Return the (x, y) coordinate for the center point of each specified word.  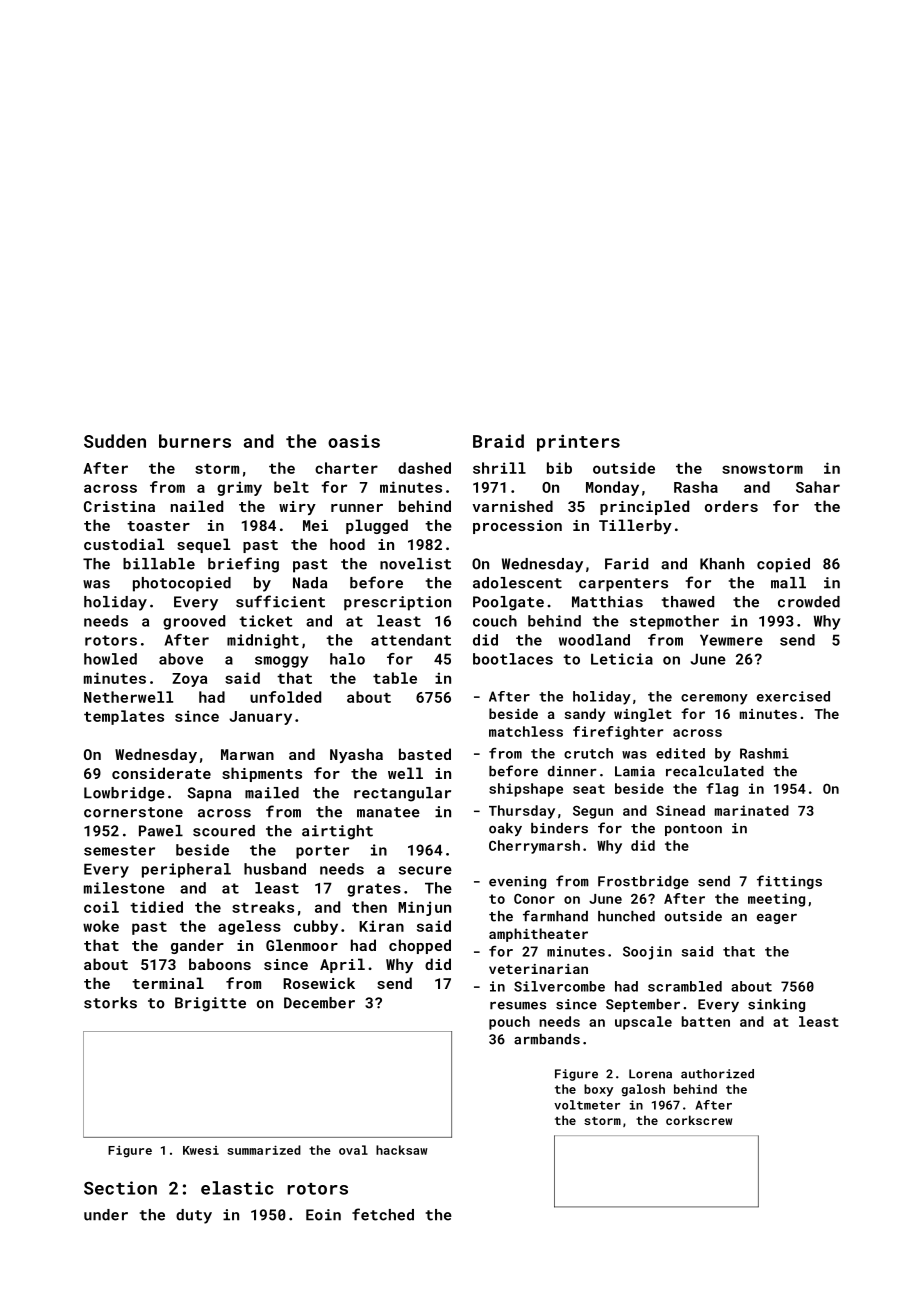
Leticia (622, 659)
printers (578, 443)
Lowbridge (124, 794)
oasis (354, 441)
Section (120, 1188)
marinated (752, 810)
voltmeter (587, 1105)
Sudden (115, 441)
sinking (776, 1005)
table (395, 678)
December (319, 1003)
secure (425, 870)
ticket (266, 621)
